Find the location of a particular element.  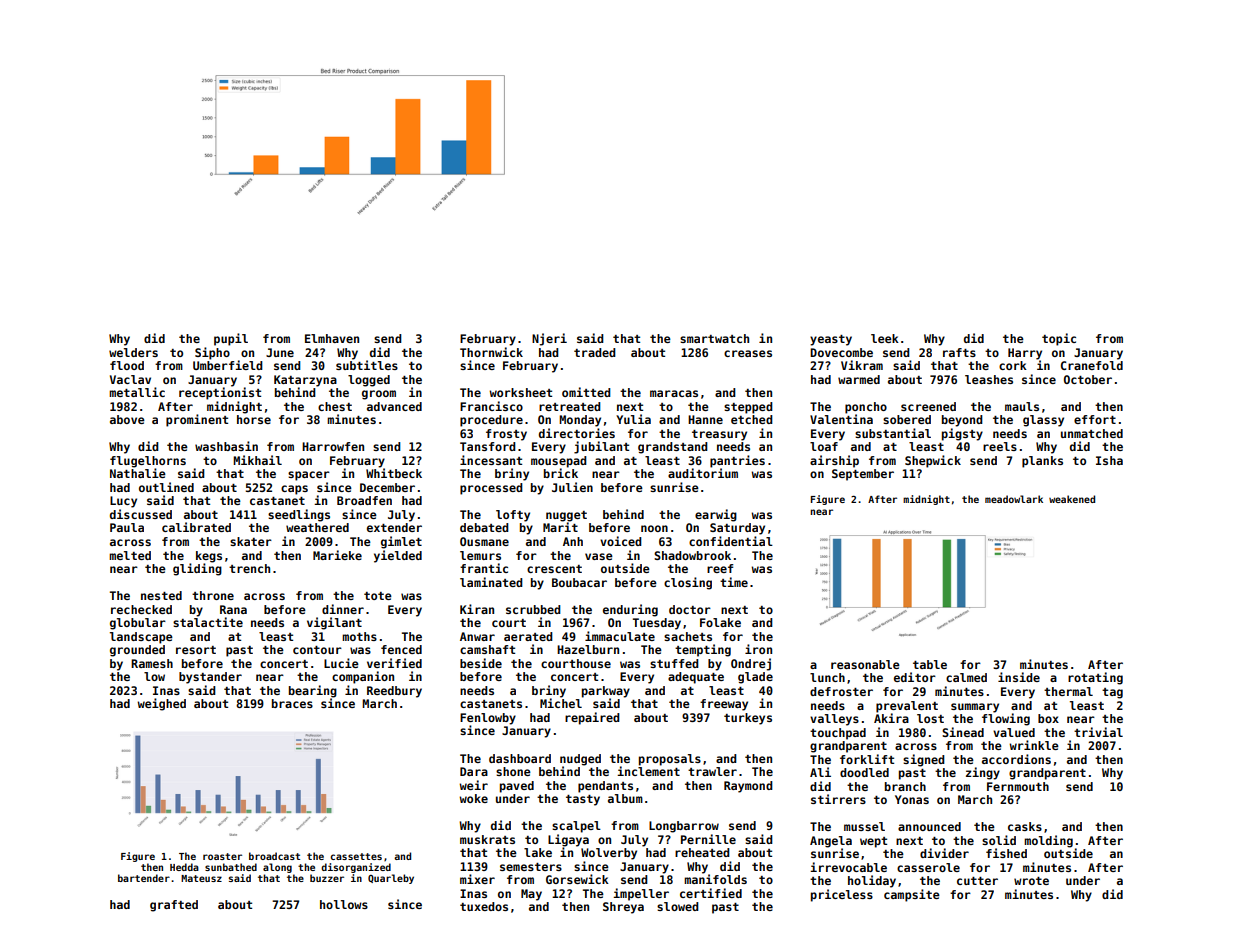

weakened is located at coordinates (1072, 499).
